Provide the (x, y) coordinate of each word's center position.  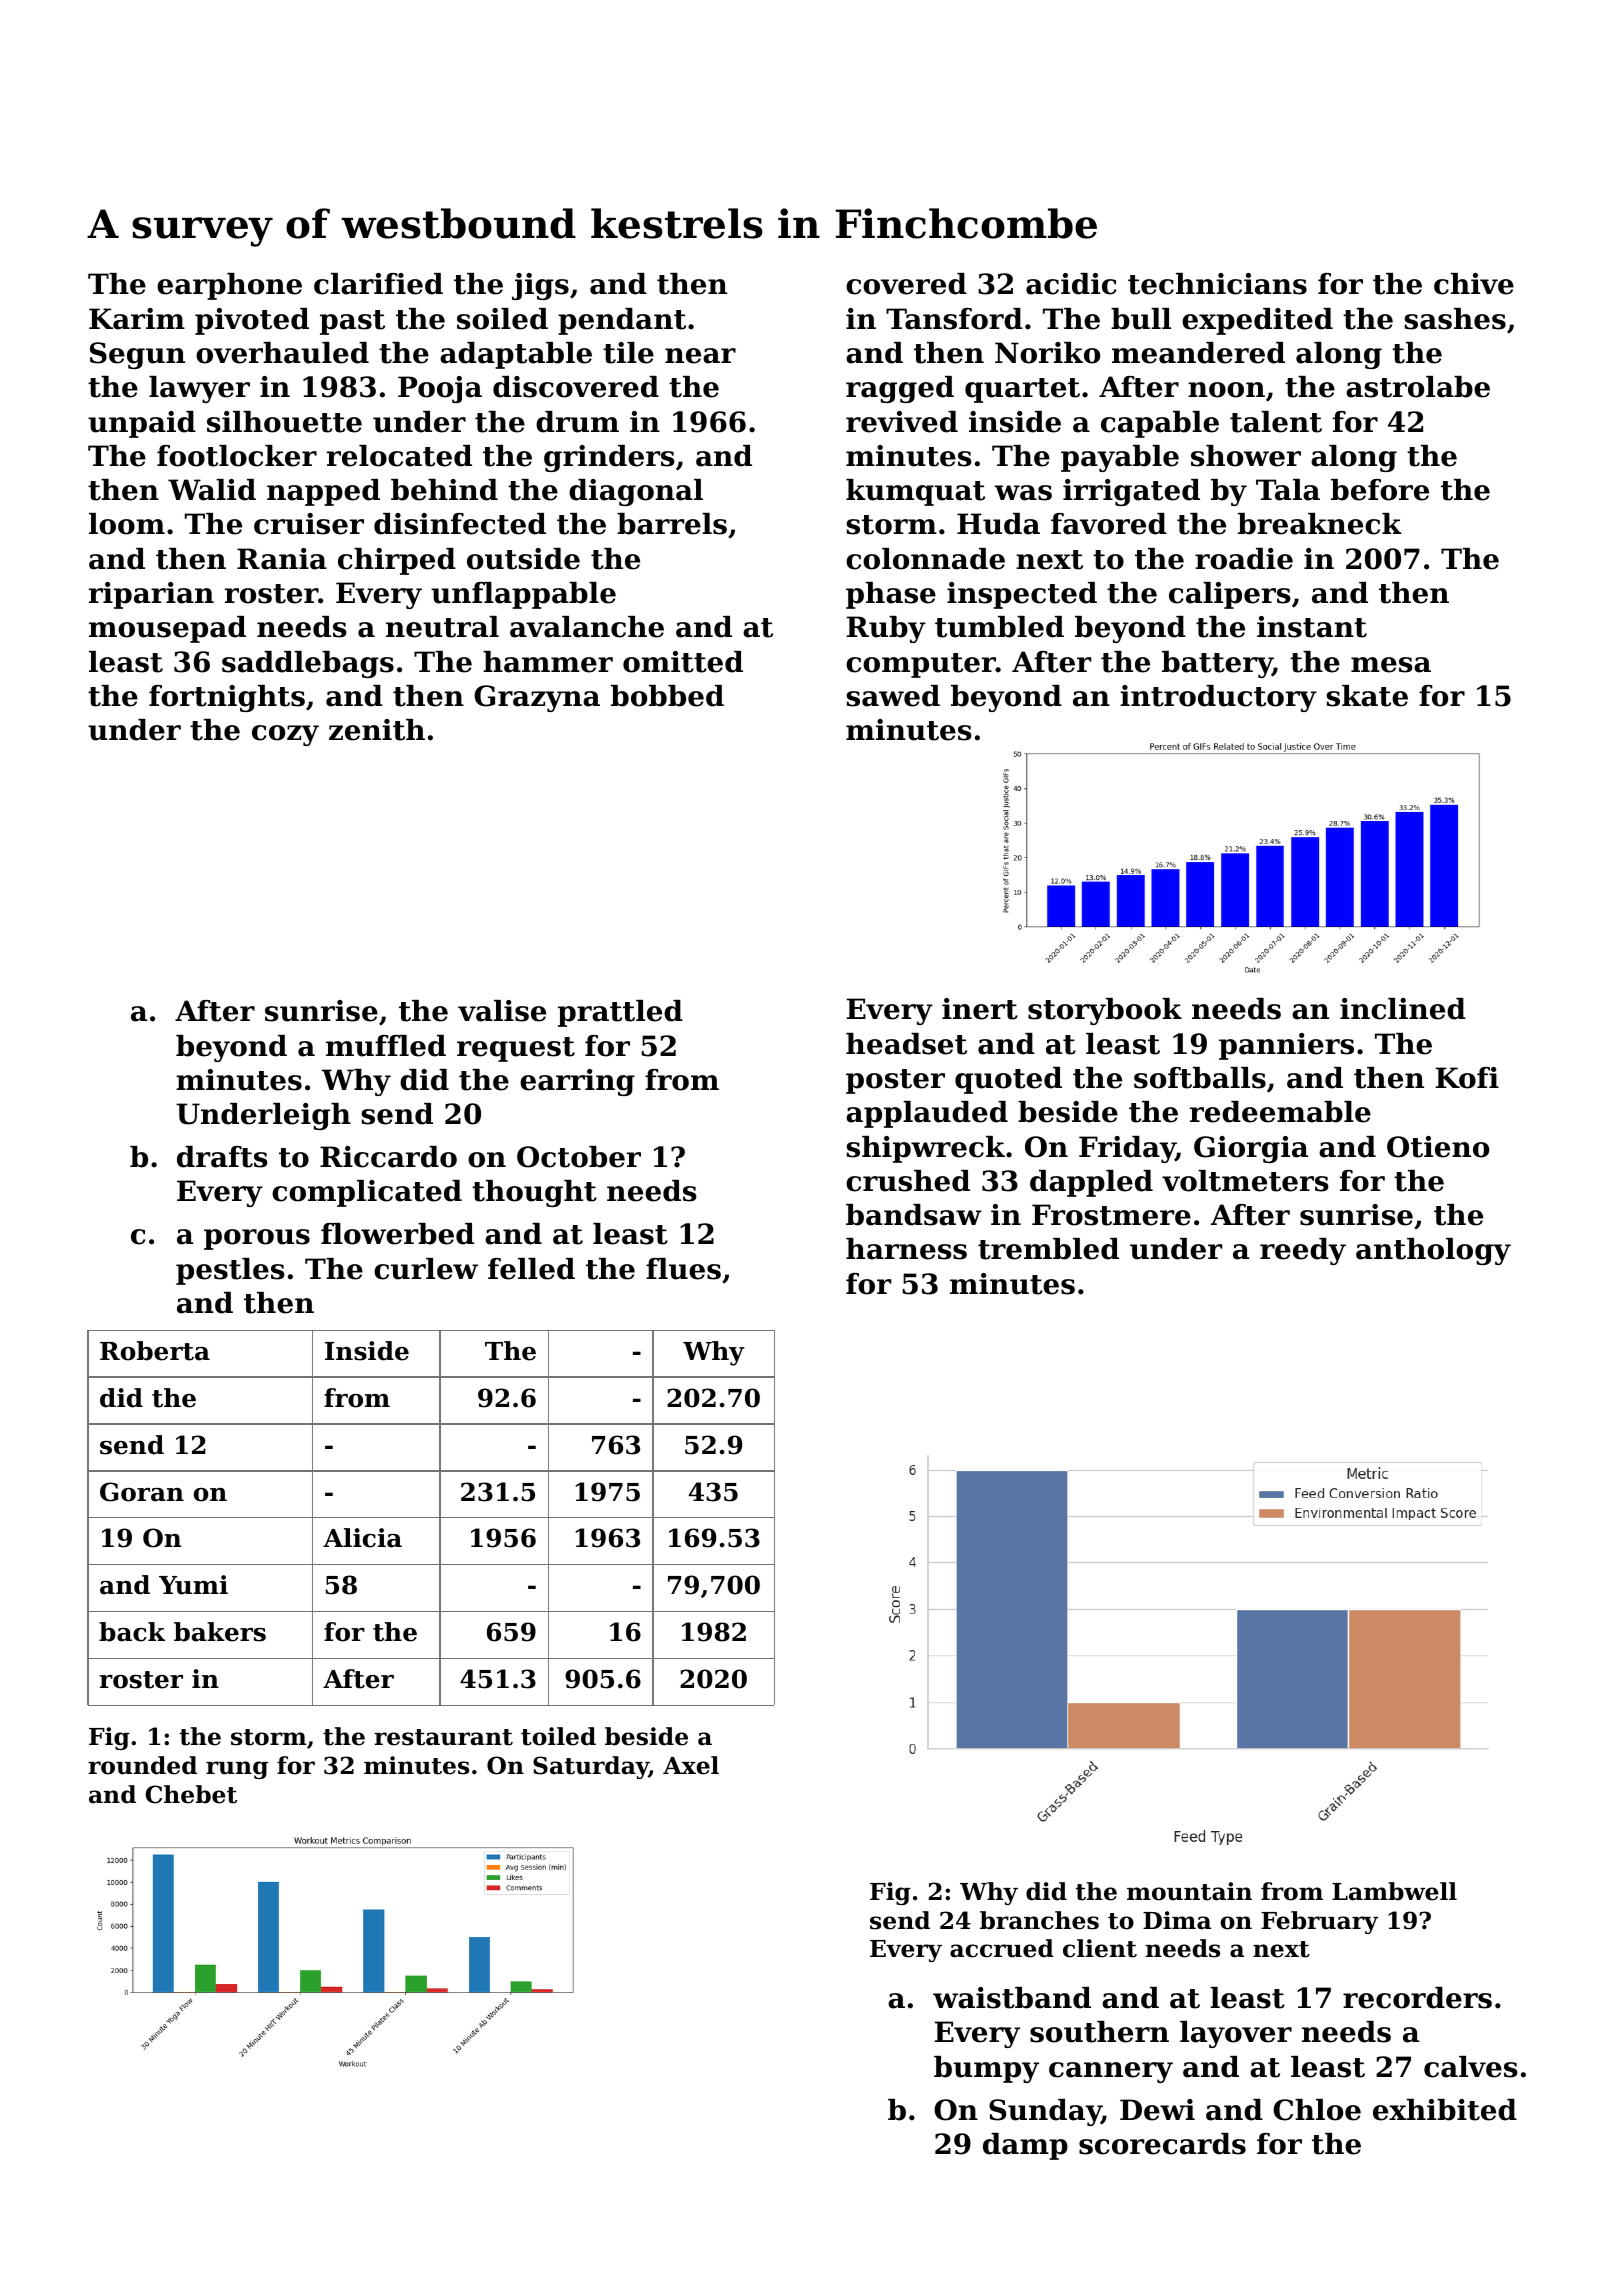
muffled (386, 1046)
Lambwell (1394, 1891)
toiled (558, 1736)
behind (444, 490)
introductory (1218, 698)
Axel (691, 1765)
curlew (426, 1269)
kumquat (915, 492)
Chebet (191, 1794)
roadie (1244, 559)
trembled (1048, 1249)
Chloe (1317, 2110)
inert (980, 1009)
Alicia (362, 1538)
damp (1025, 2146)
